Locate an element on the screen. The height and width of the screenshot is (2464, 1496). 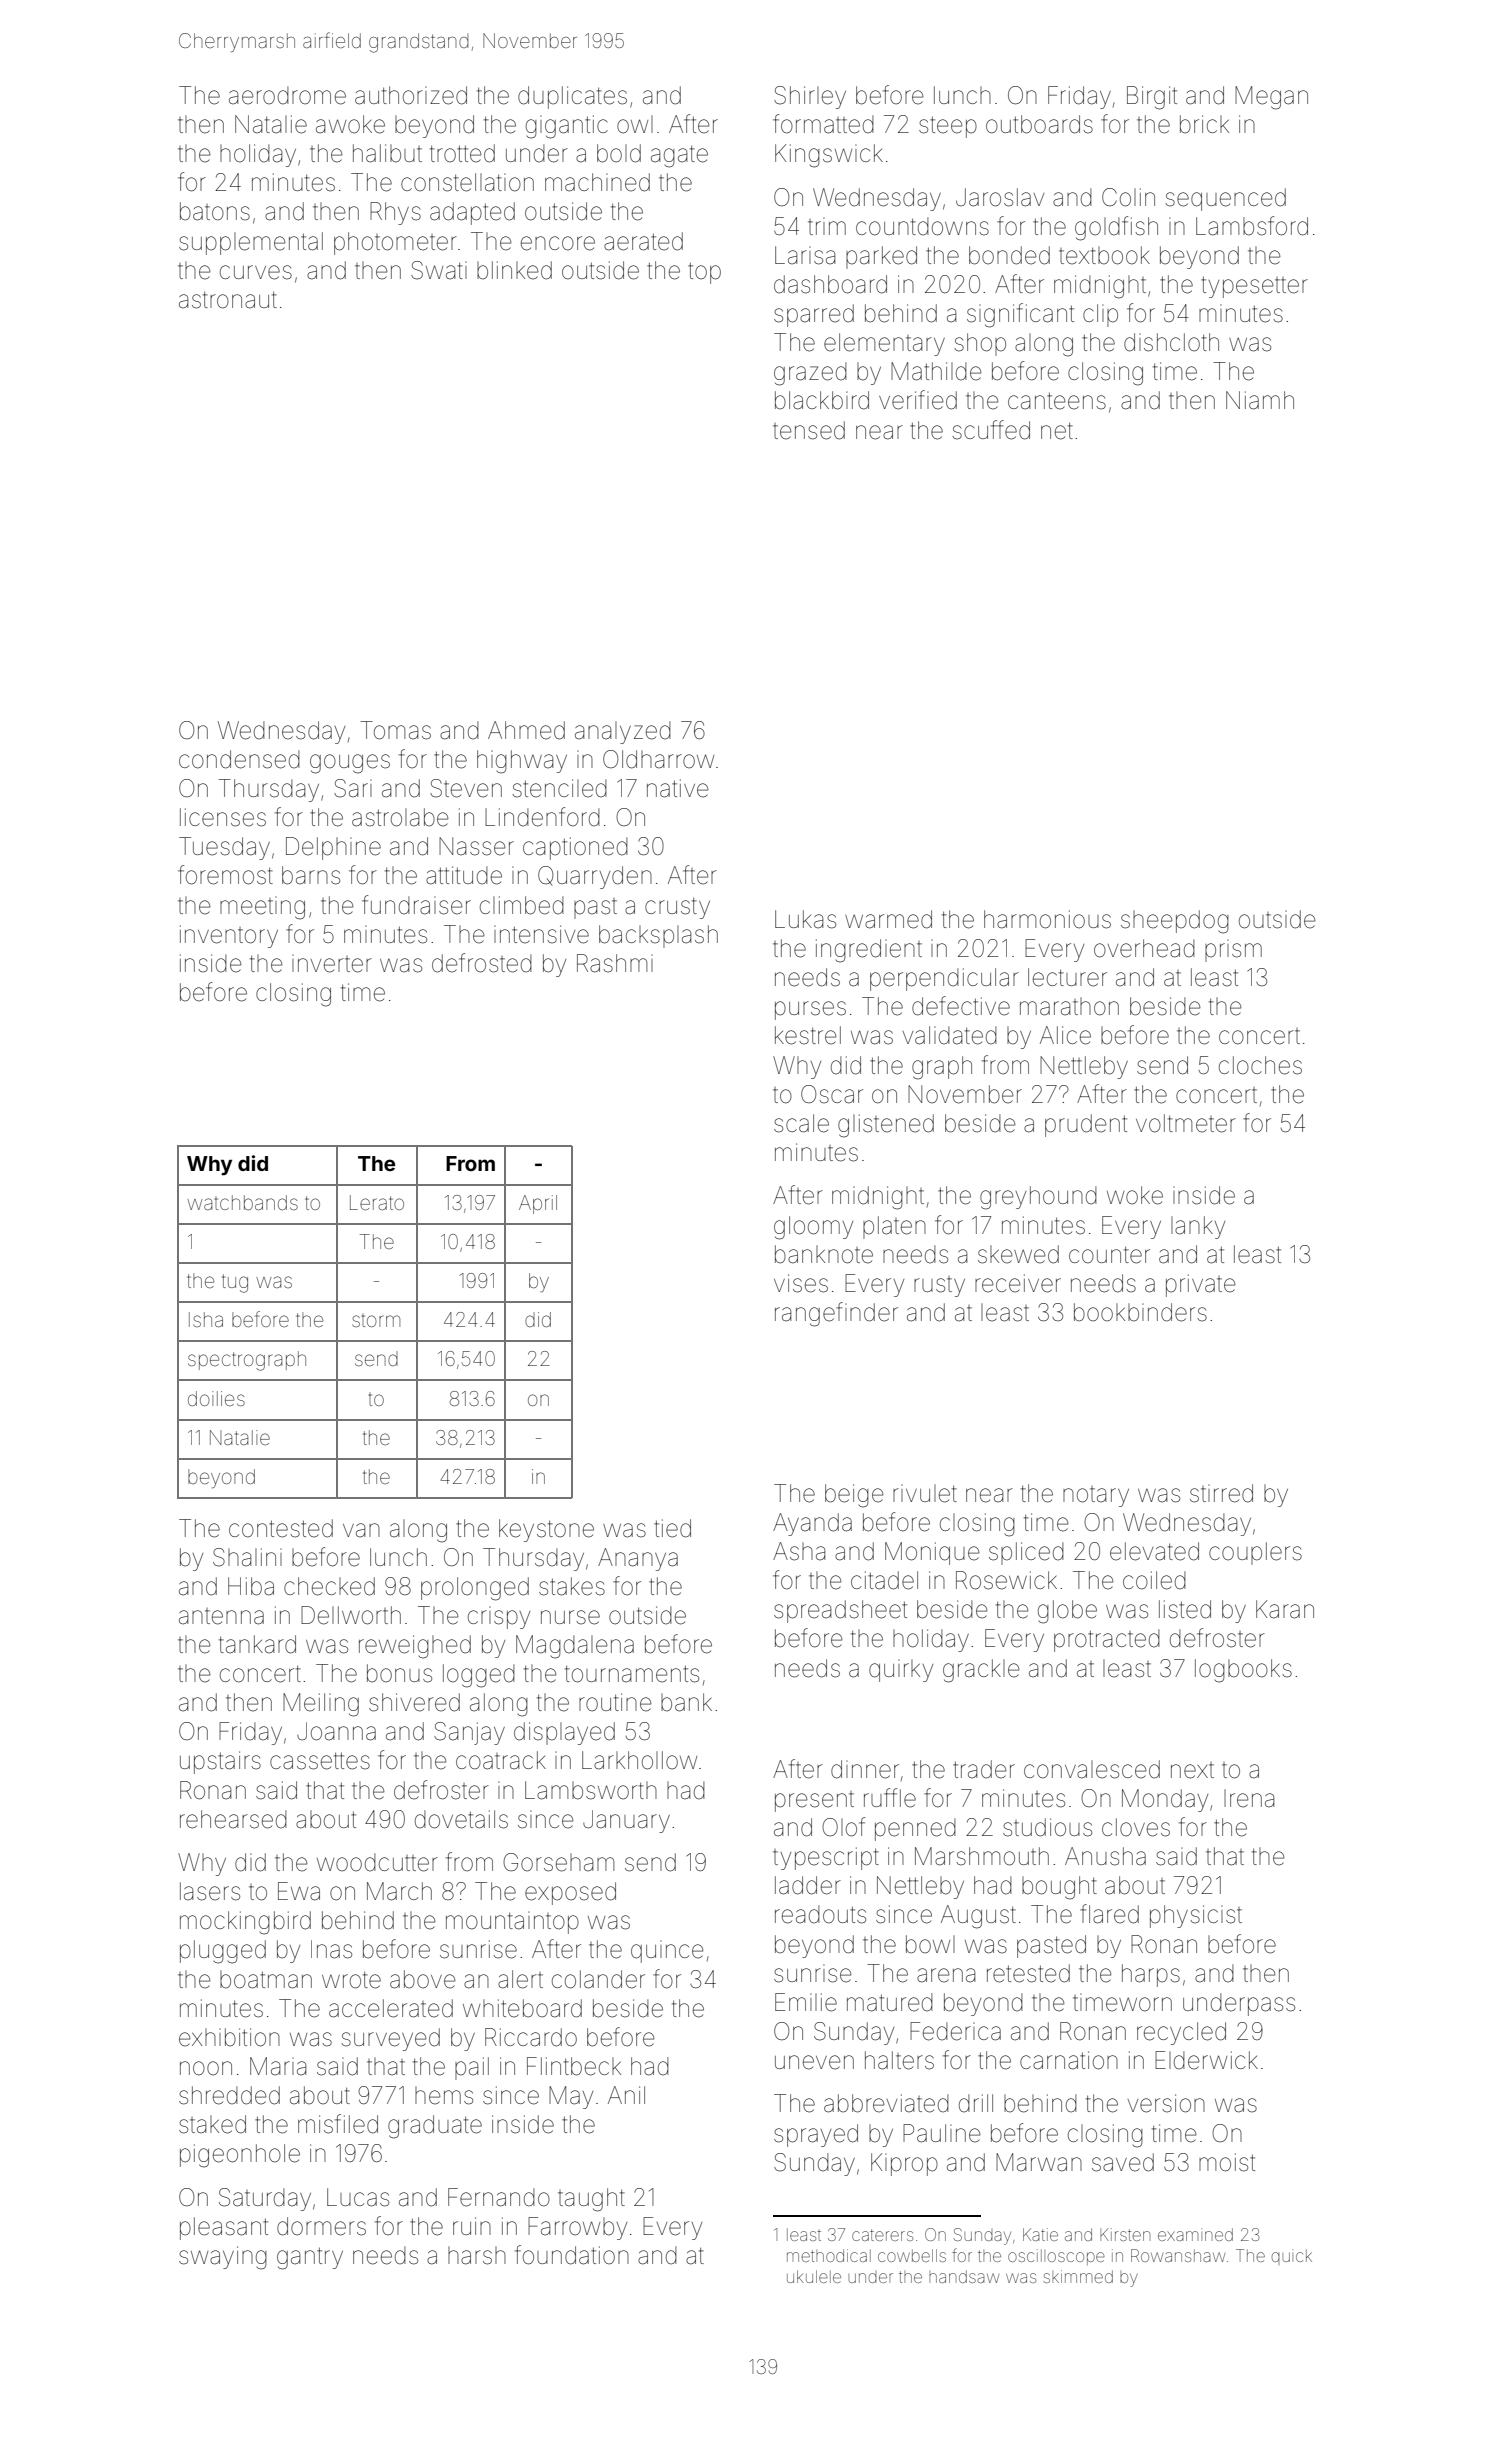
routine is located at coordinates (615, 1702).
